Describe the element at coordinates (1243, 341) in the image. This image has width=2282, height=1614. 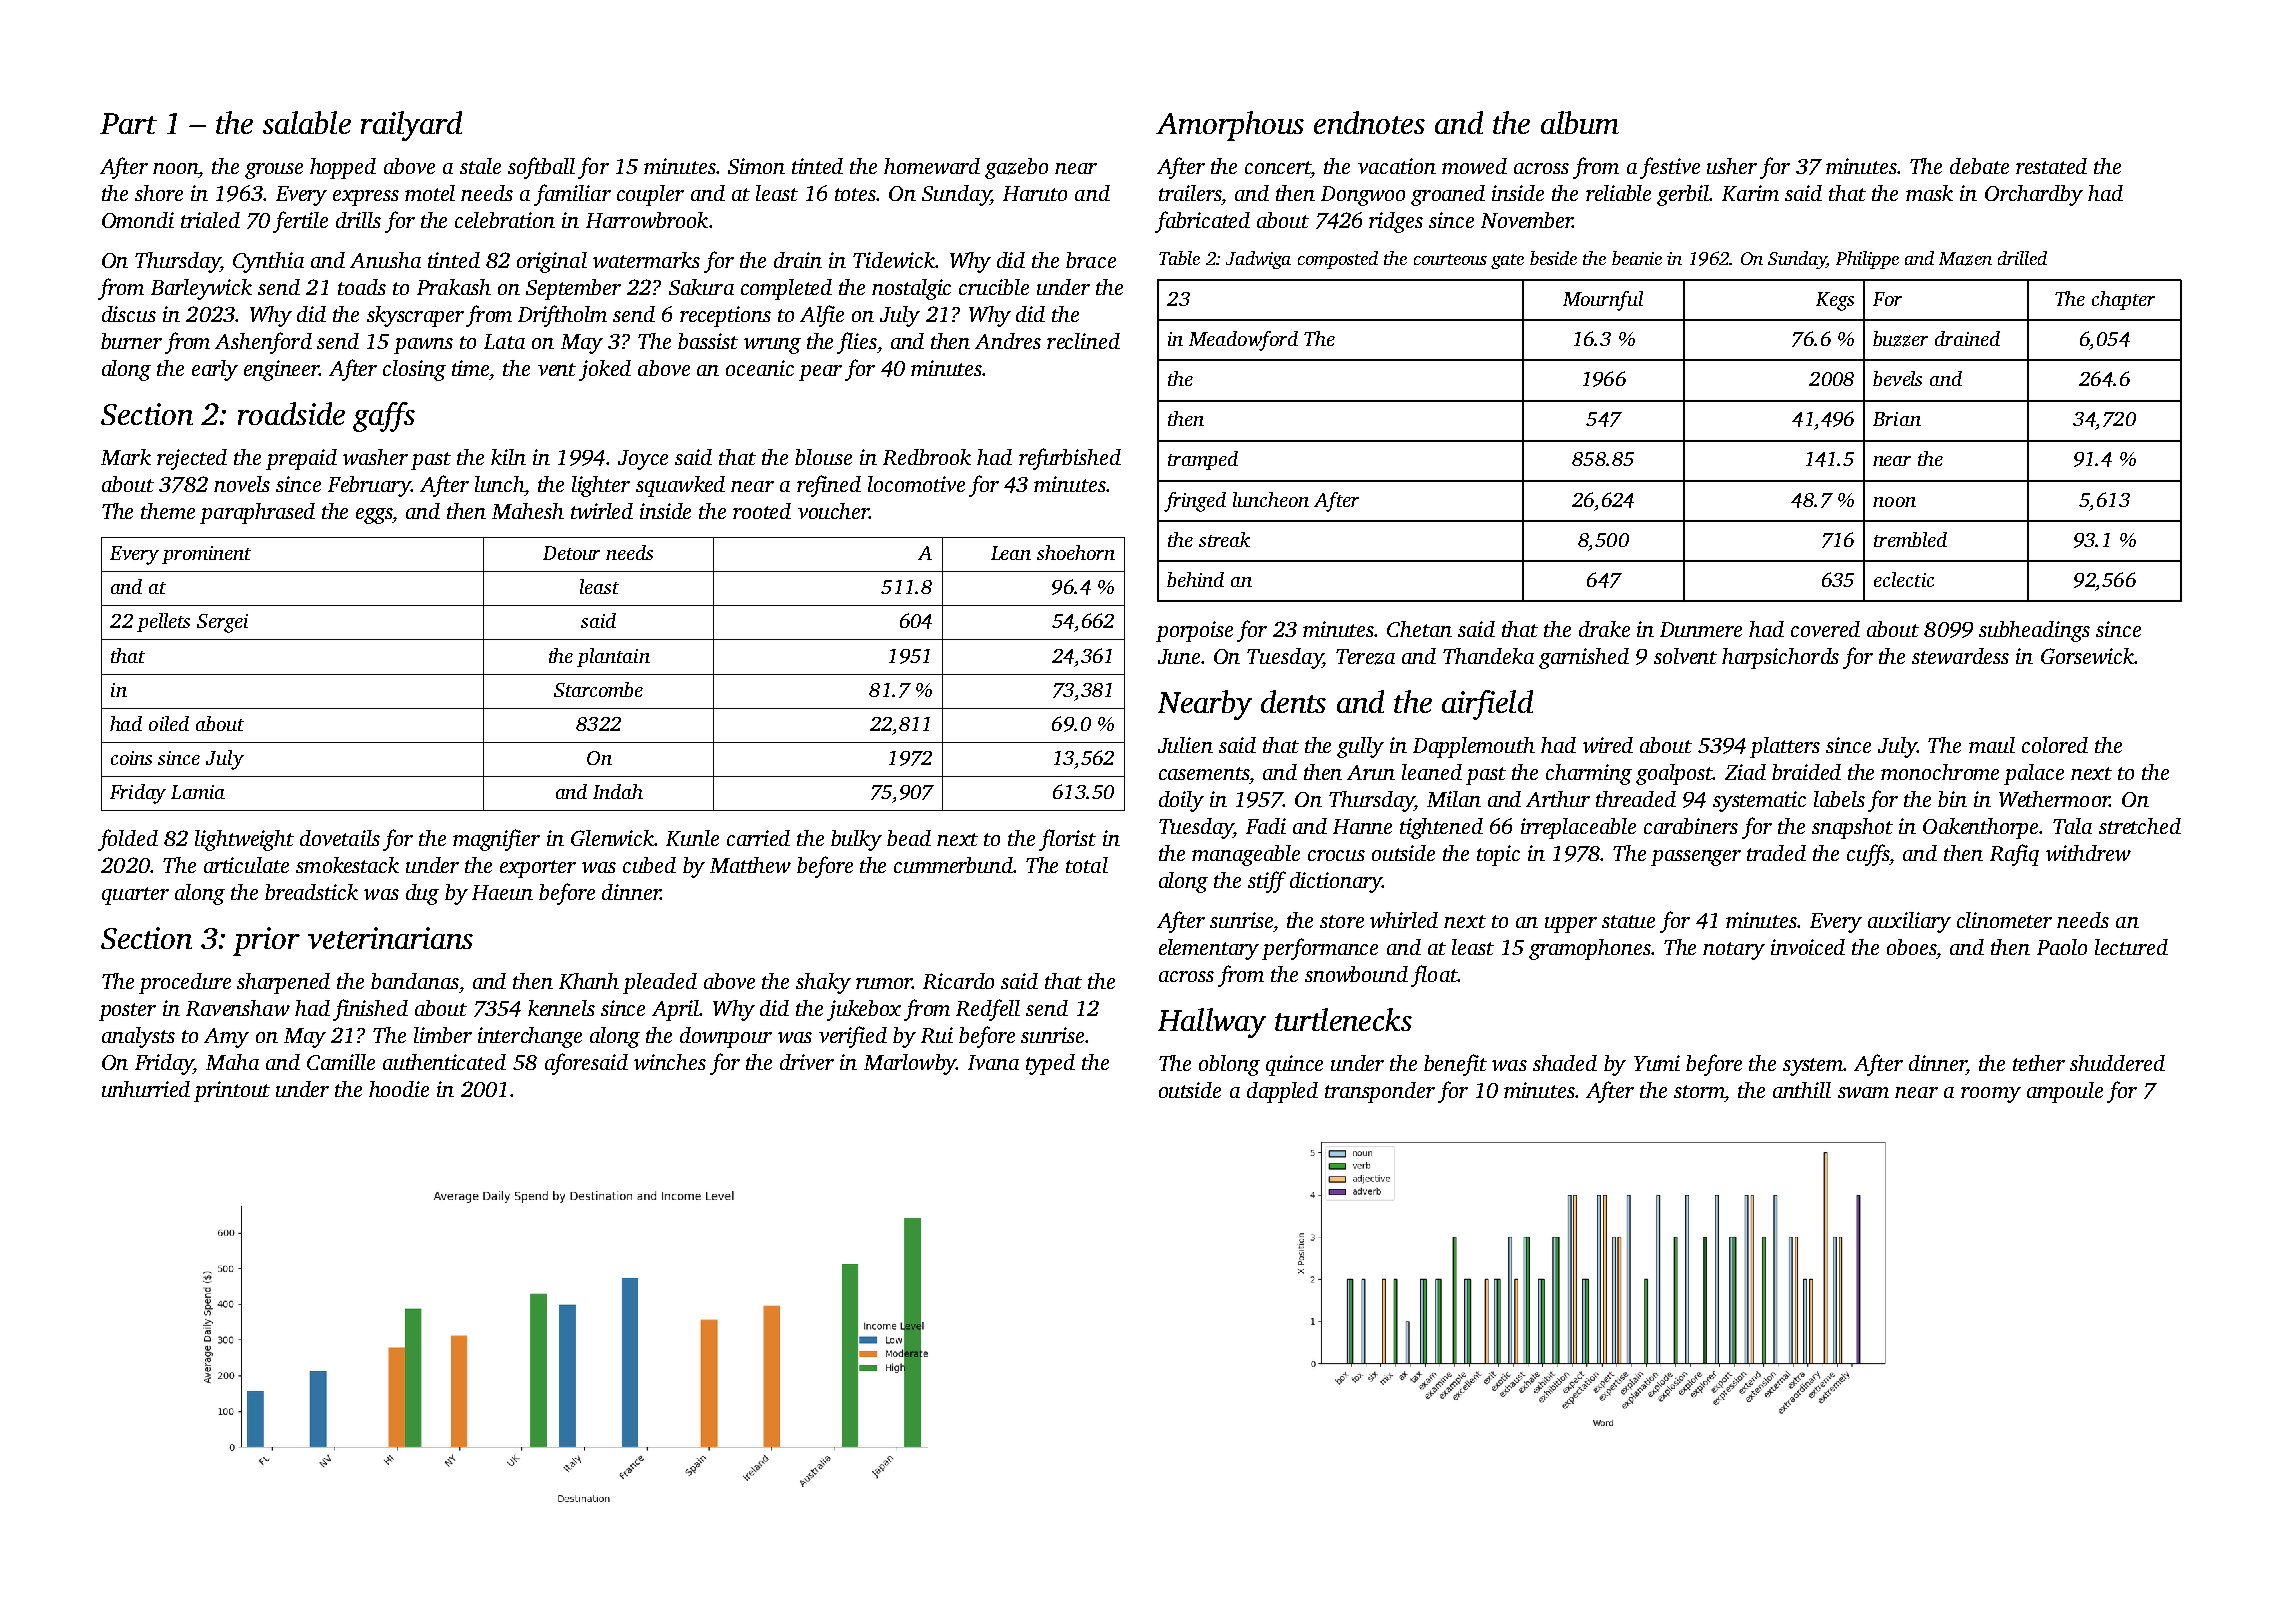
I see `Meadowford` at that location.
